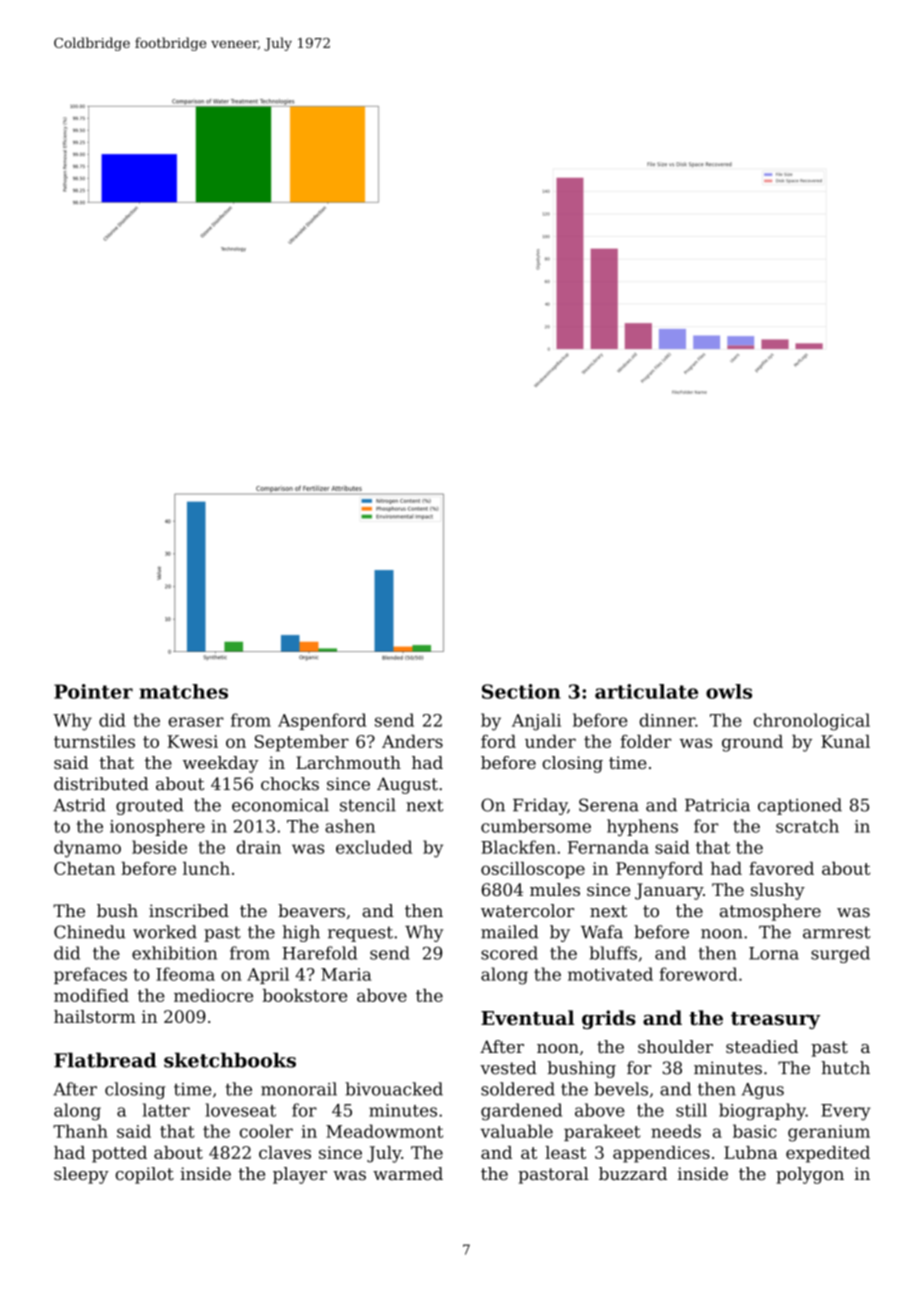 This screenshot has height=1311, width=924. Describe the element at coordinates (93, 691) in the screenshot. I see `Pointer` at that location.
